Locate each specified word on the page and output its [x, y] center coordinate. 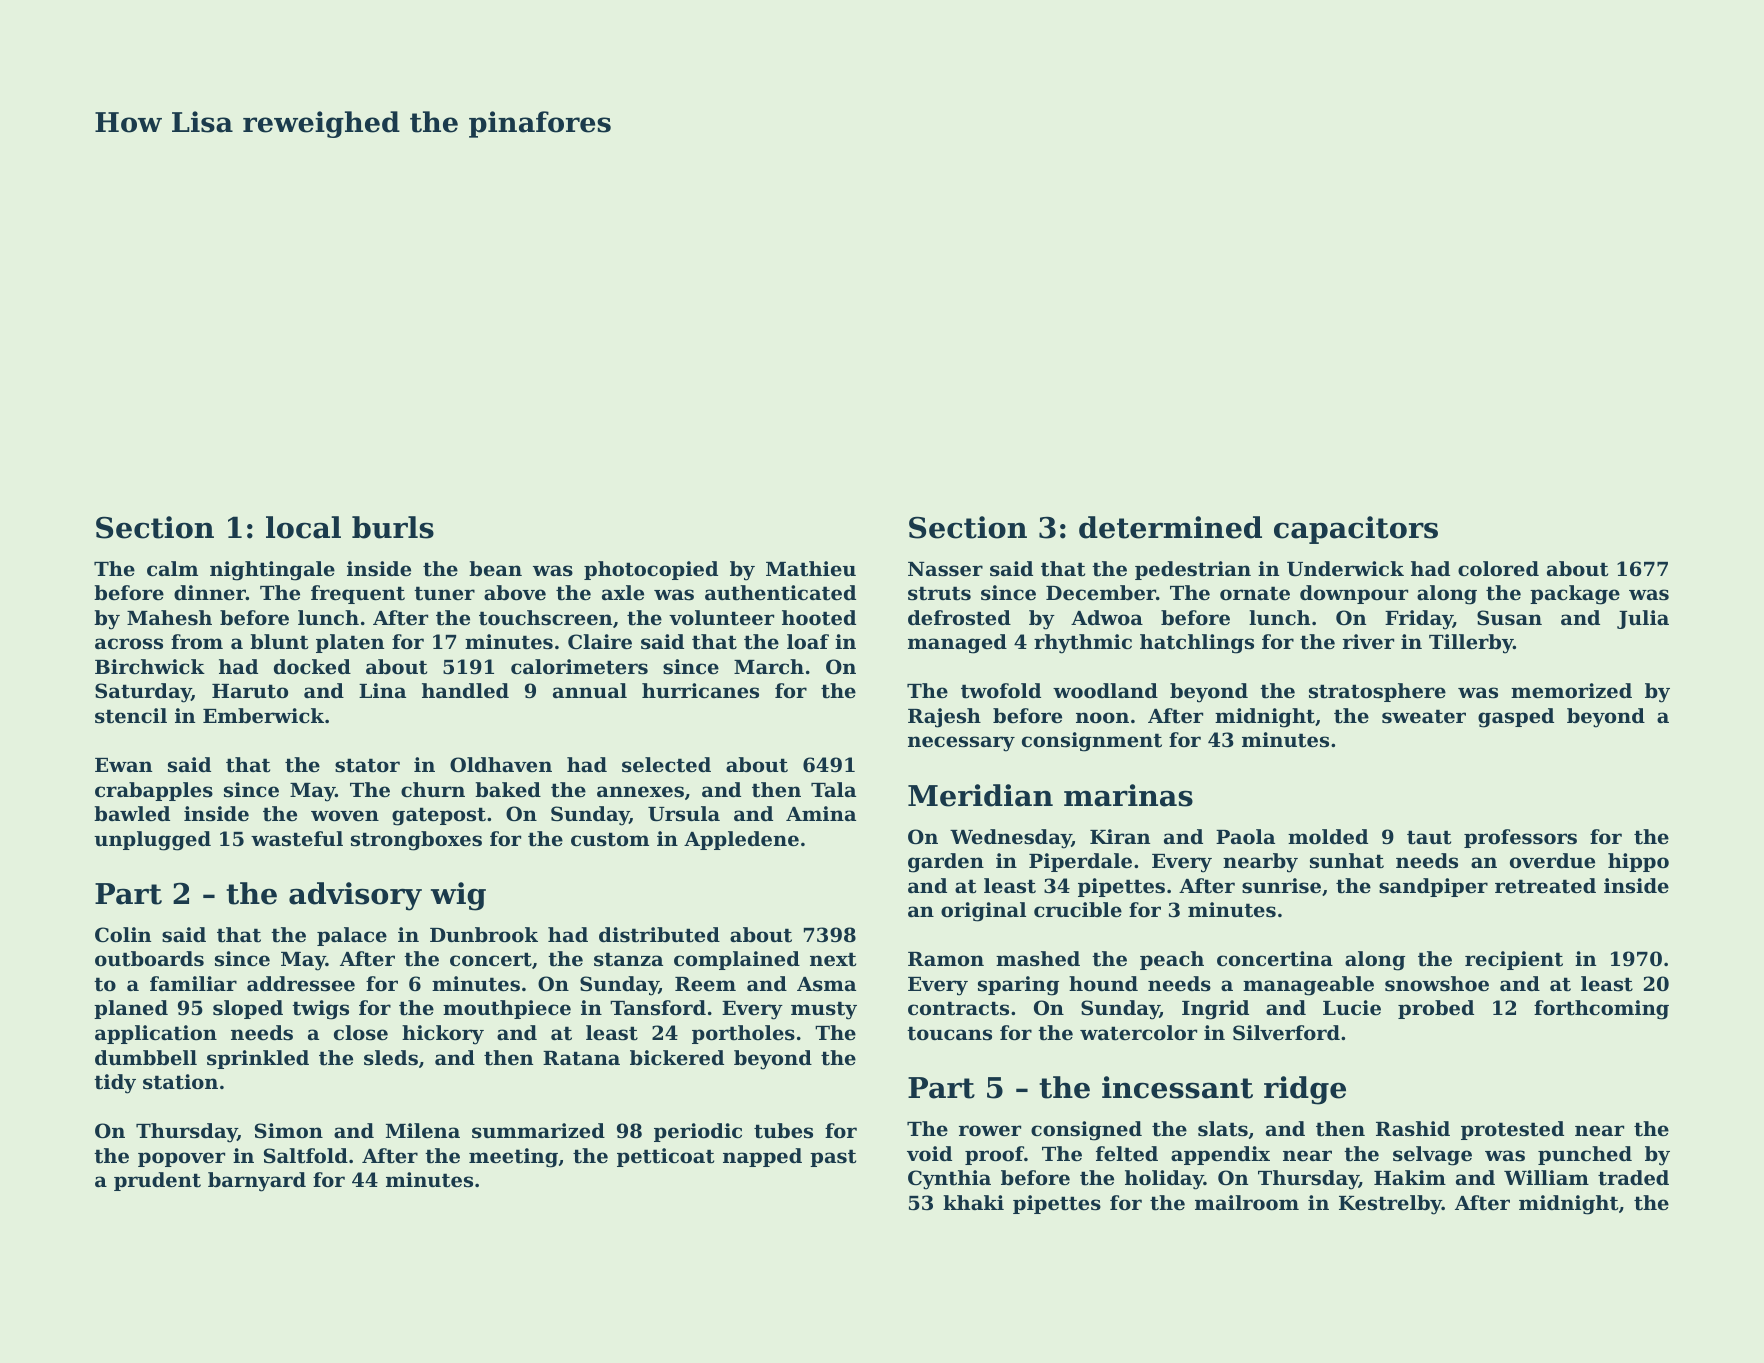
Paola [1245, 836]
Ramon [946, 959]
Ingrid [1215, 1010]
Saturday [143, 693]
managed [957, 644]
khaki [973, 1202]
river [1368, 641]
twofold [1001, 690]
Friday [1419, 620]
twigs [320, 1010]
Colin [123, 934]
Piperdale [1080, 862]
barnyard [257, 1182]
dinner [210, 592]
